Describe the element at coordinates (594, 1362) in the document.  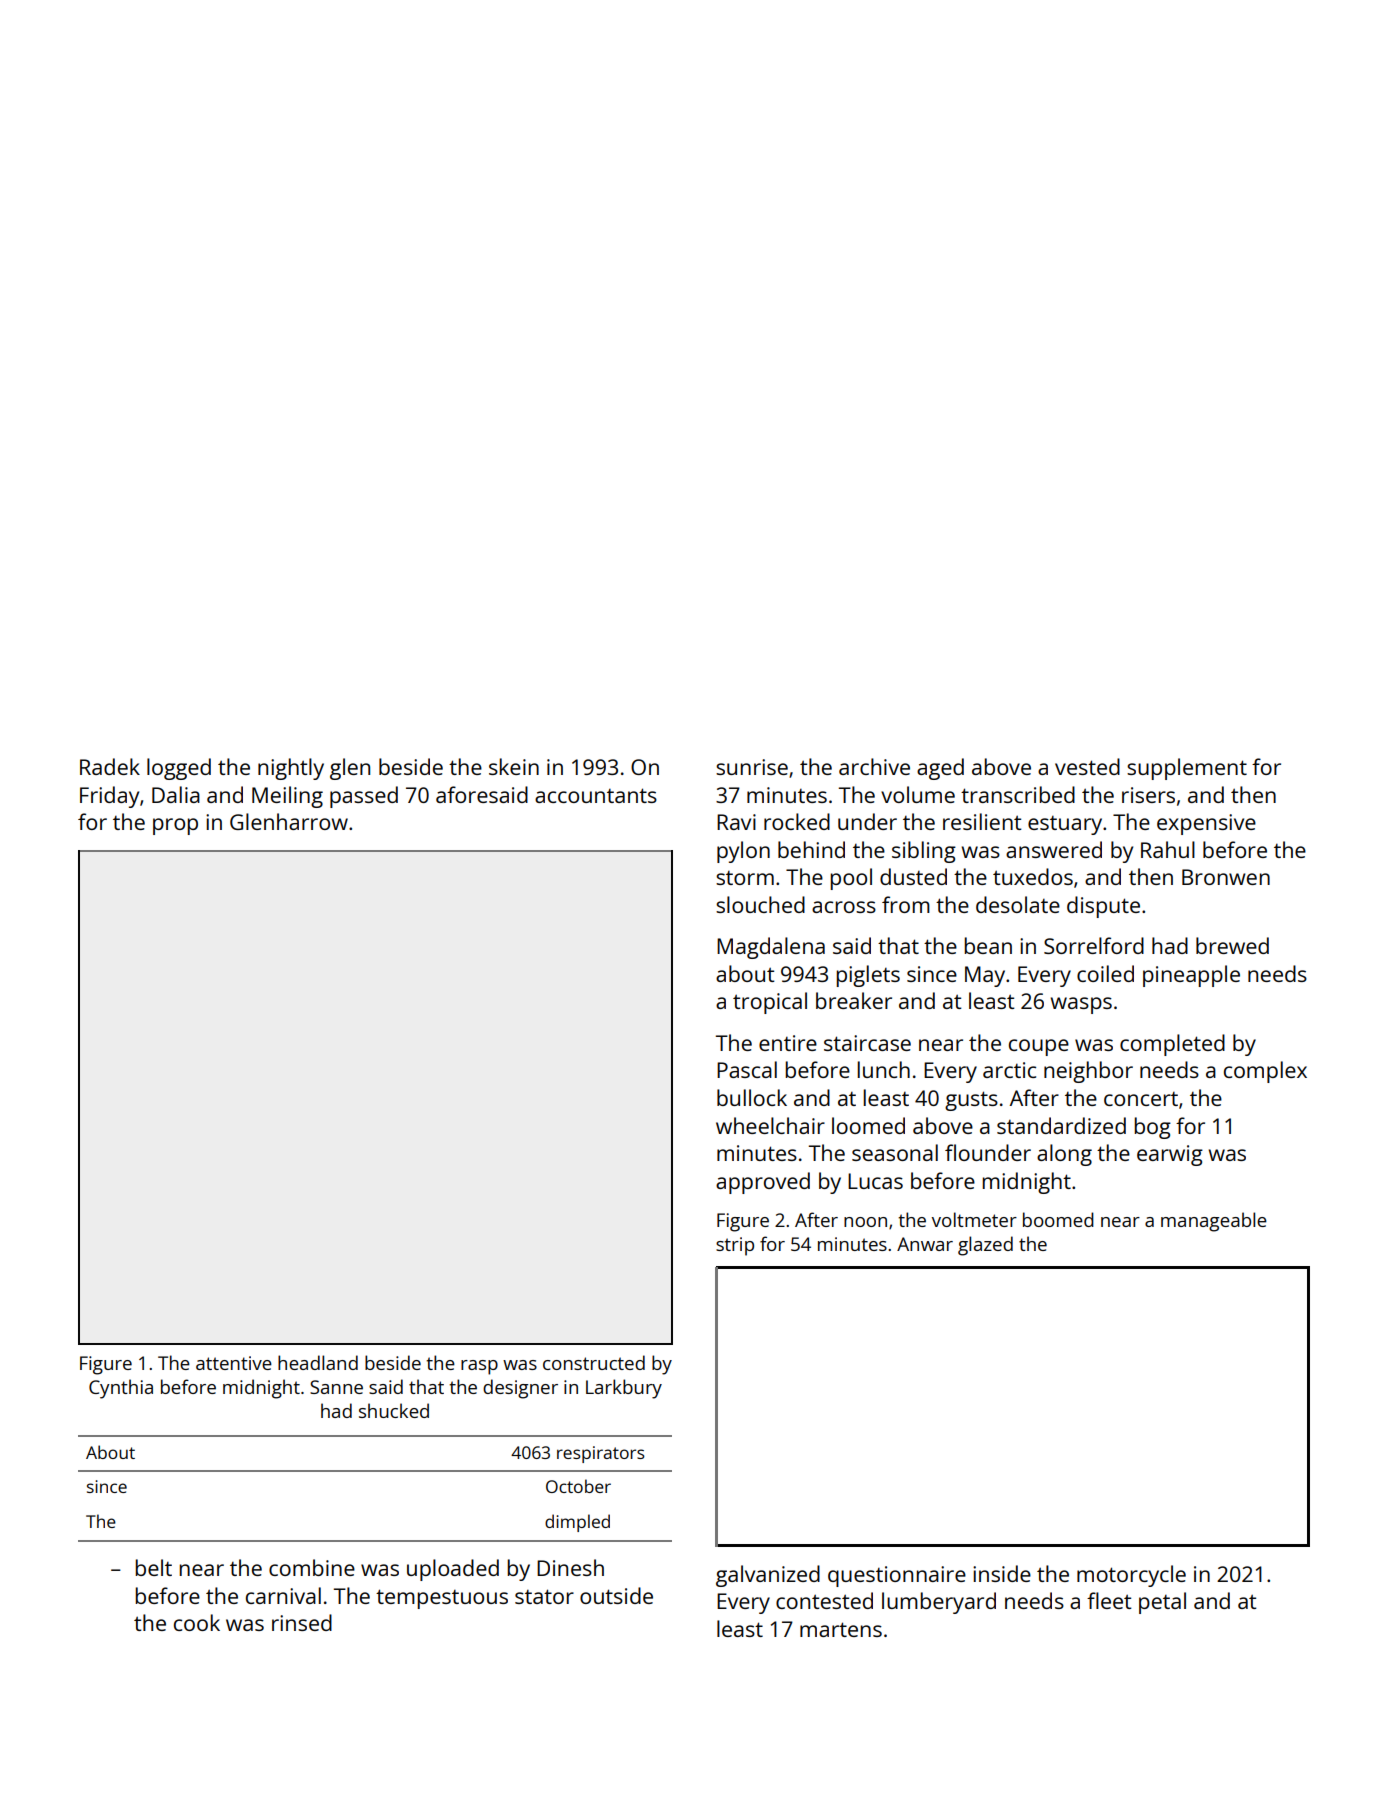
I see `constructed` at that location.
